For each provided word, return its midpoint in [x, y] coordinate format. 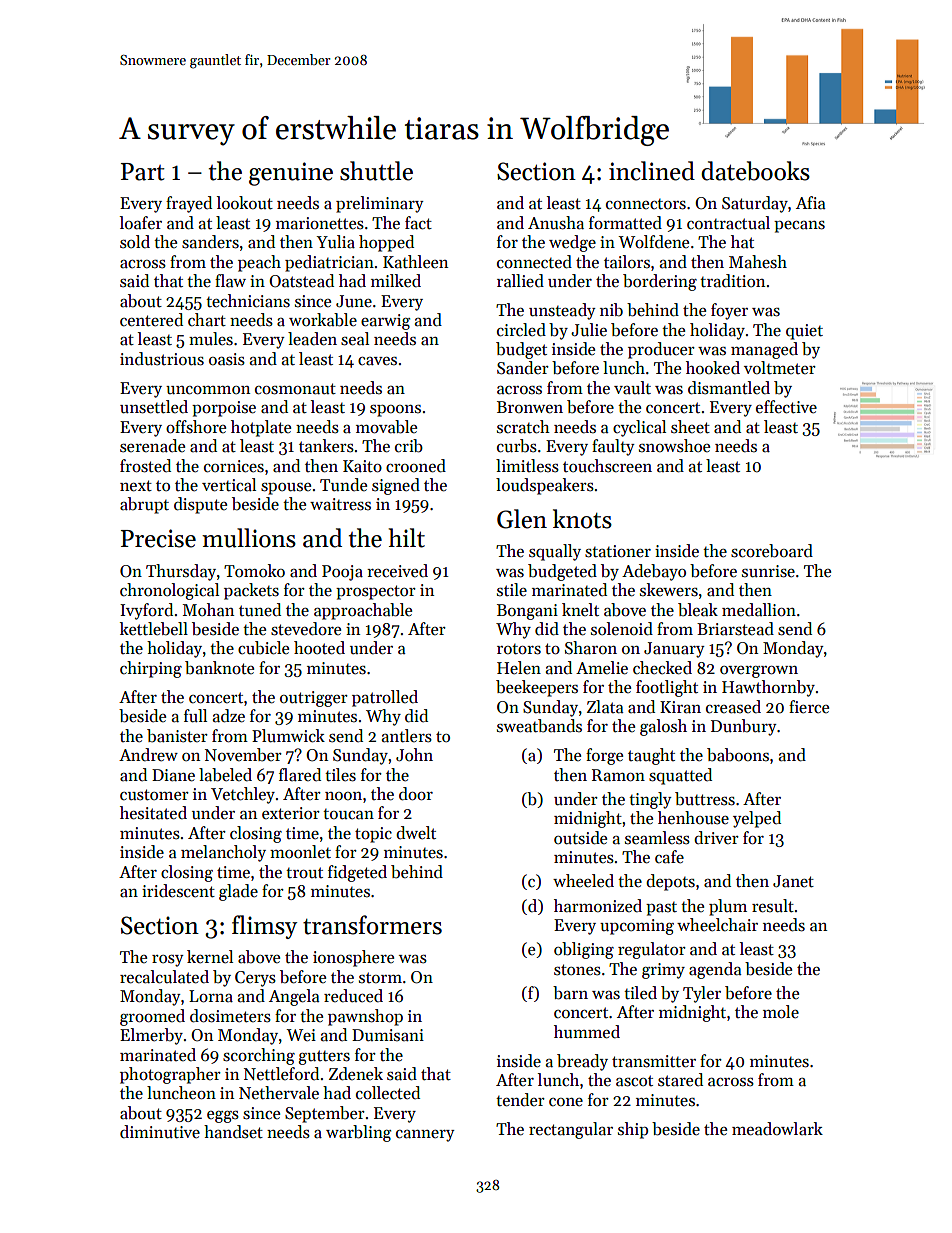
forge [604, 756]
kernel [210, 957]
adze [229, 716]
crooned [416, 466]
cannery [425, 1136]
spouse [286, 489]
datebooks [755, 171]
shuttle [376, 171]
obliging [584, 950]
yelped [757, 819]
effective [786, 407]
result [773, 906]
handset [233, 1132]
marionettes [320, 223]
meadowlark [777, 1129]
